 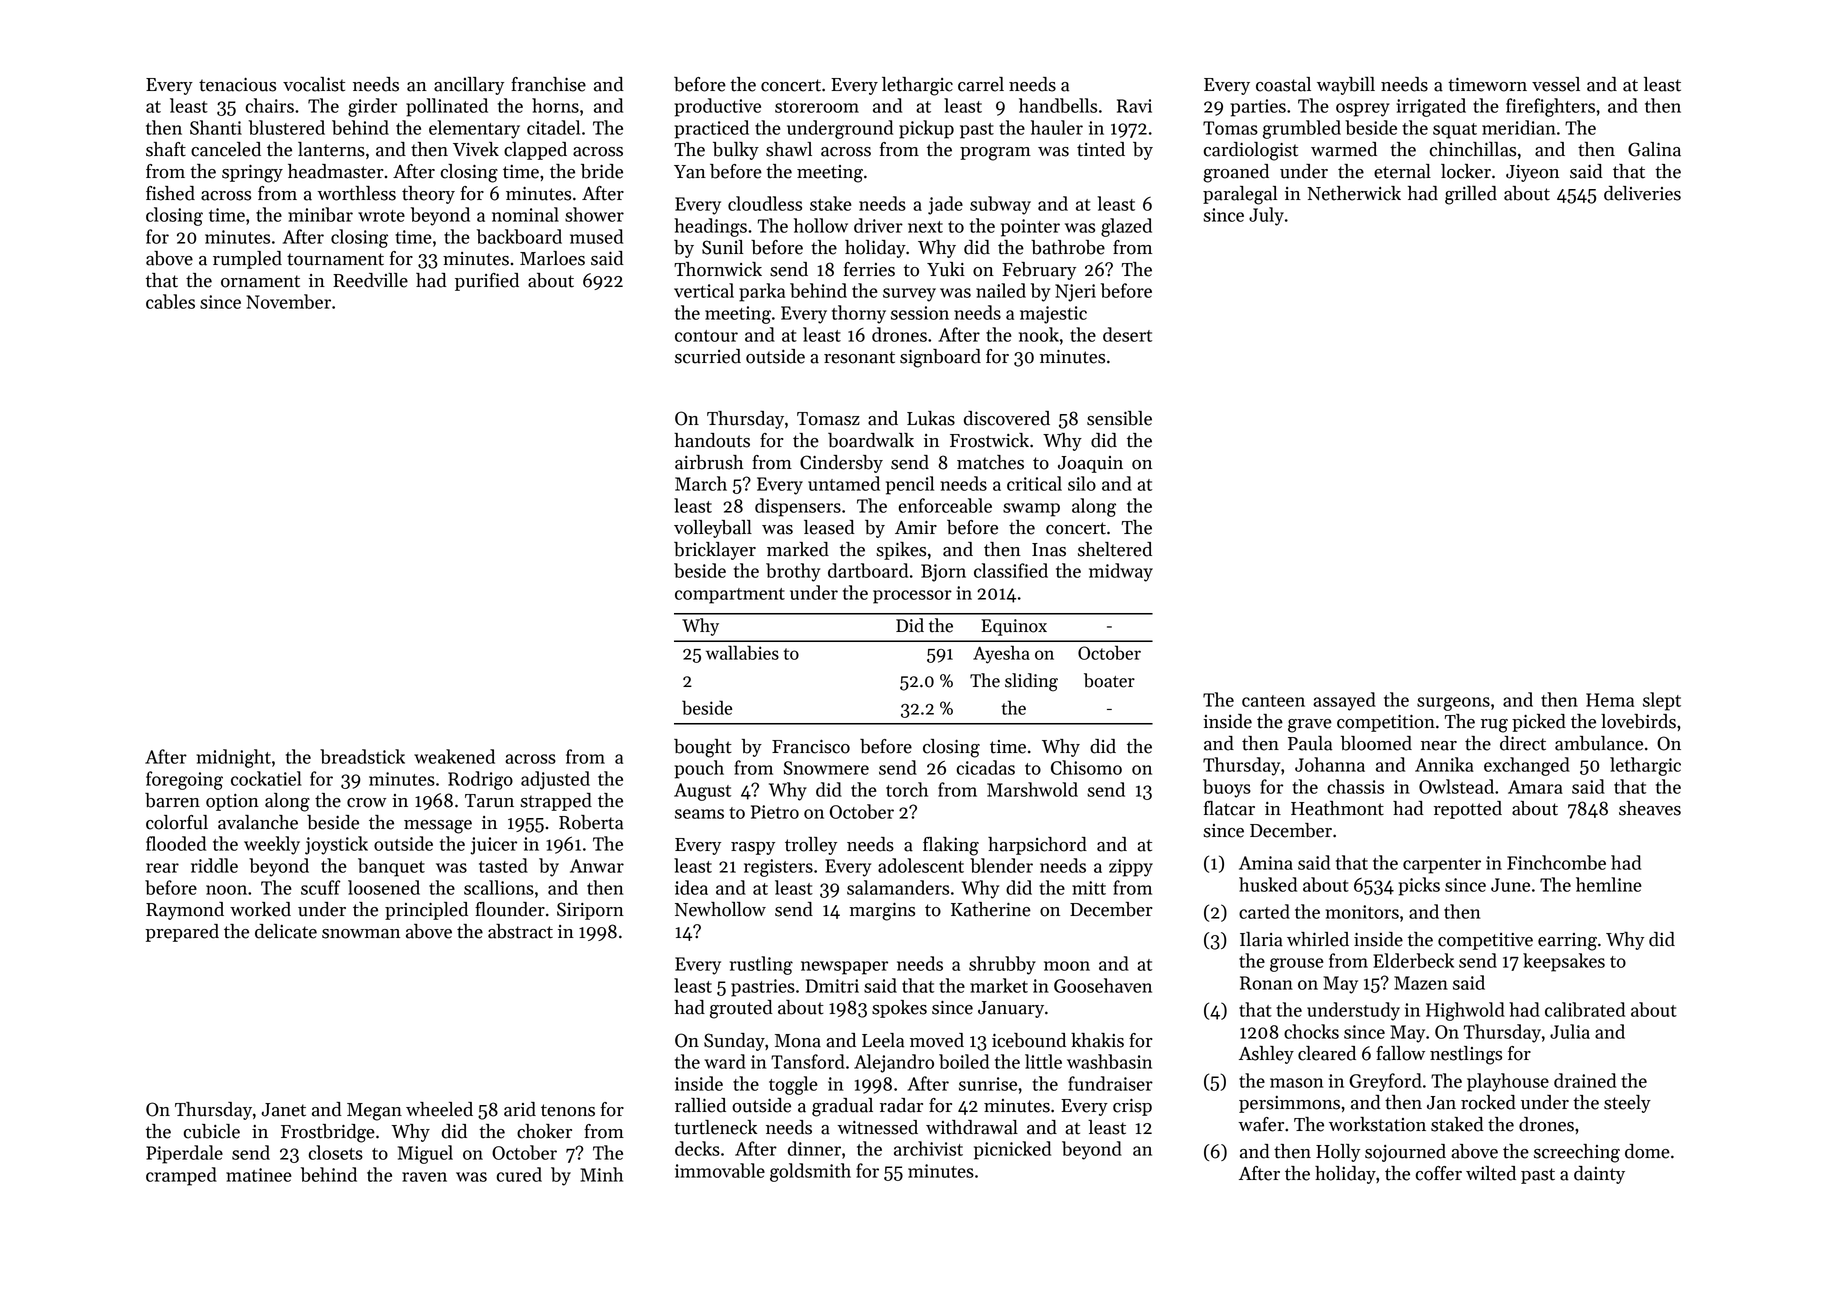 I want to click on goldsmith, so click(x=810, y=1172).
